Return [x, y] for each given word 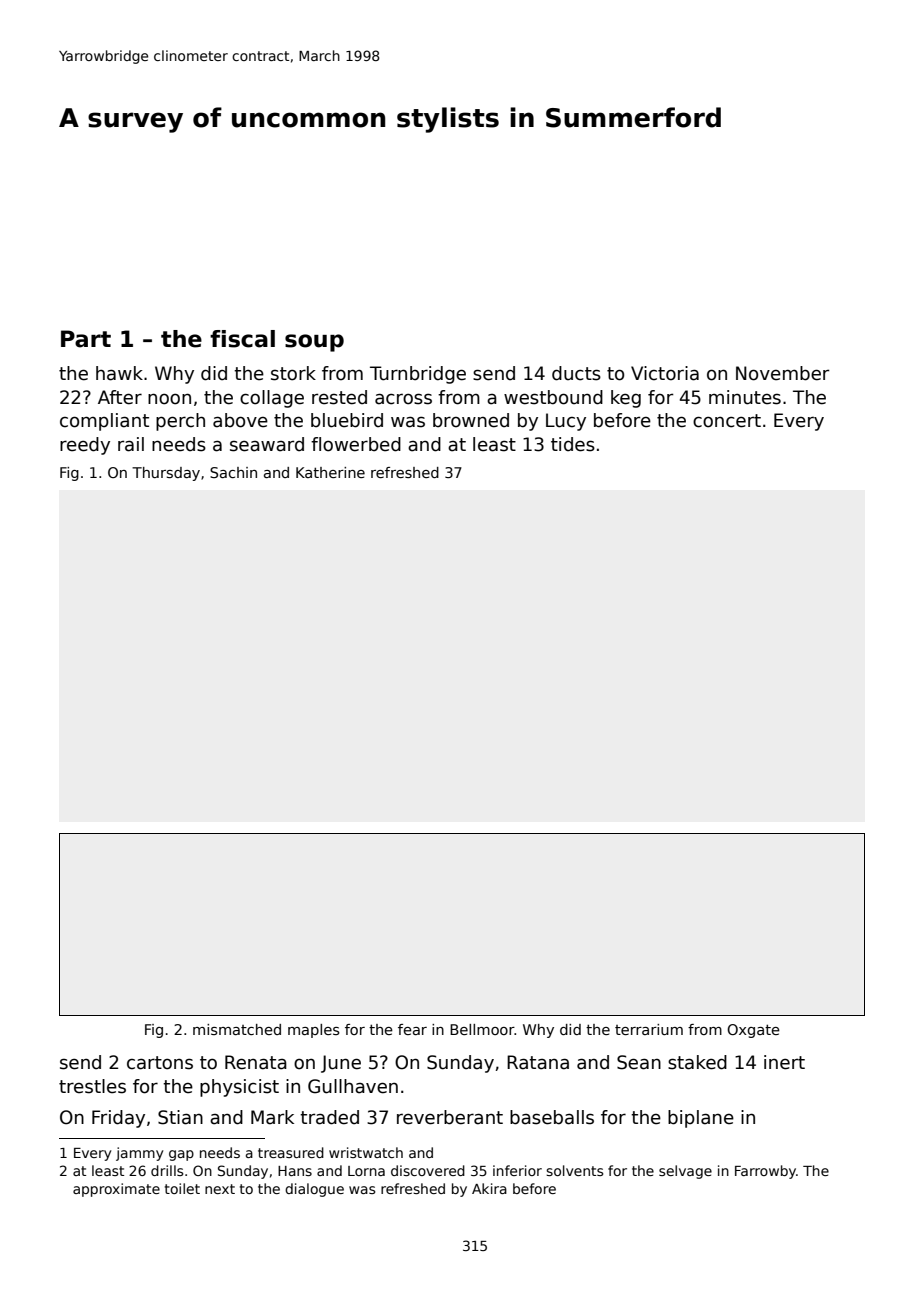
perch [180, 422]
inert [784, 1062]
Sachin [233, 472]
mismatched [237, 1029]
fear [412, 1029]
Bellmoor [482, 1029]
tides [573, 444]
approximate [116, 1190]
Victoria [665, 373]
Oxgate [753, 1031]
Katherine [330, 472]
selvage [685, 1172]
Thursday [166, 474]
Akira [489, 1188]
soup [314, 343]
